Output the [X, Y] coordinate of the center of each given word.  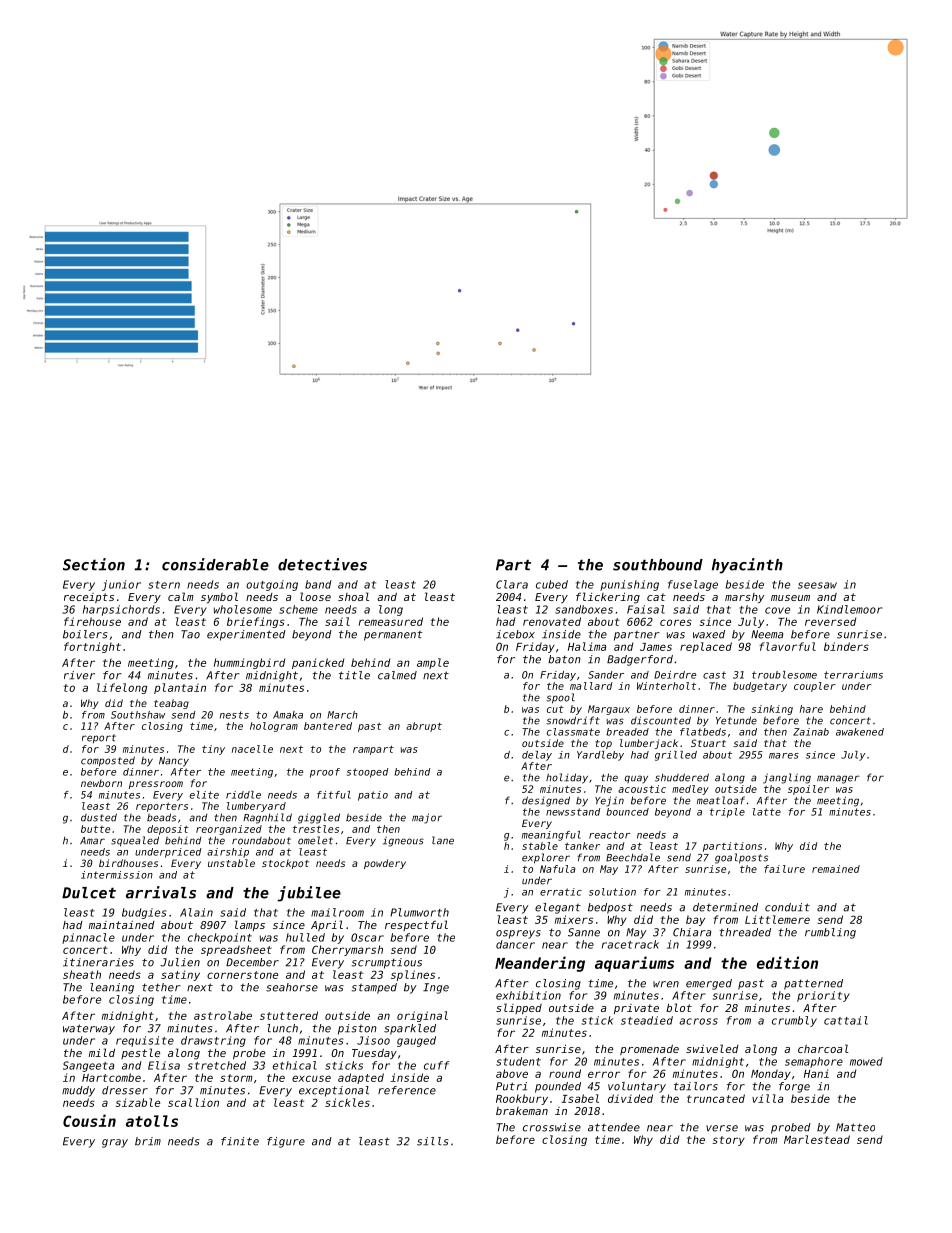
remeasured [391, 621]
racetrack [630, 944]
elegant [558, 908]
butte [95, 829]
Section [94, 564]
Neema [767, 634]
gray [115, 1143]
